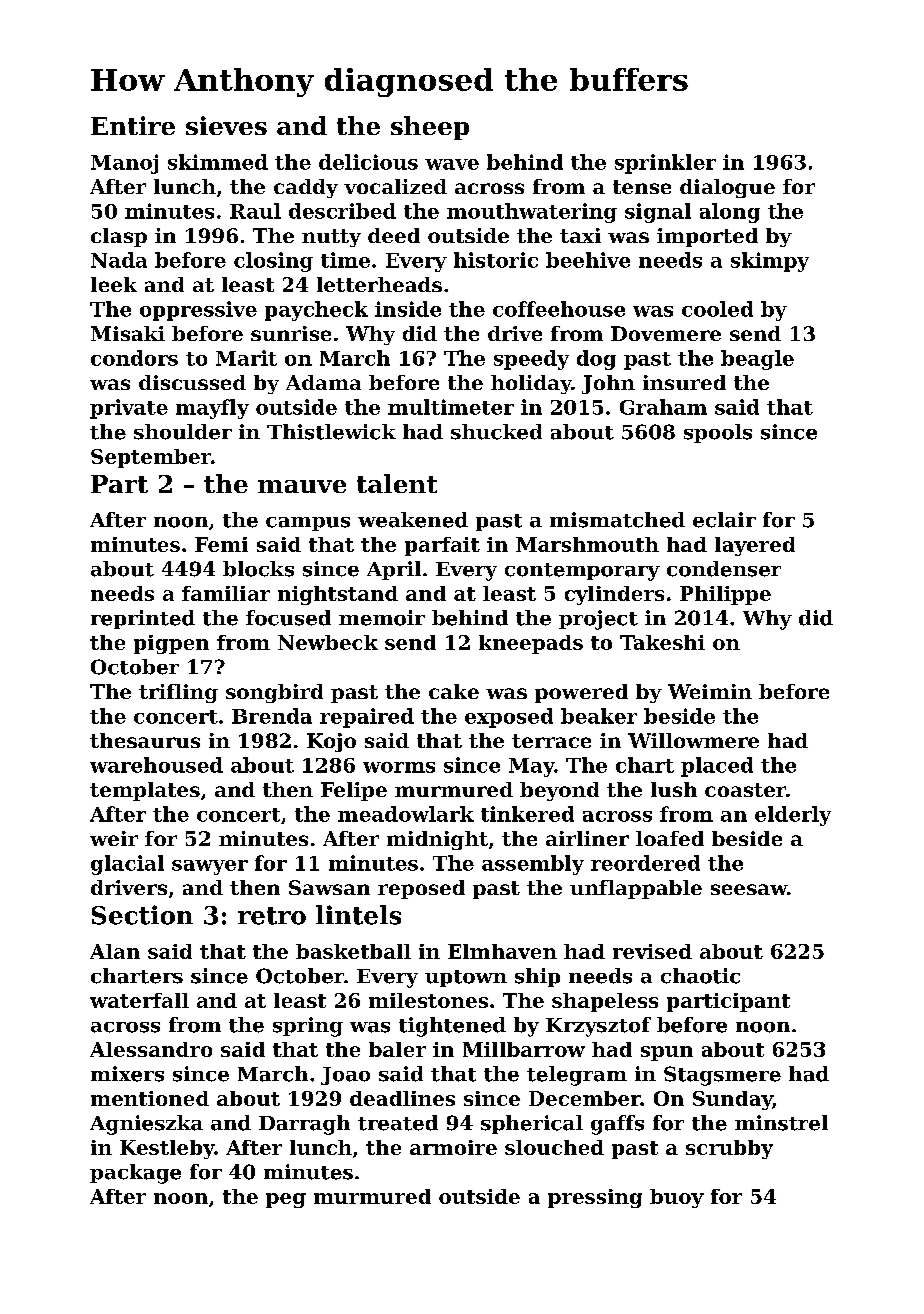 The image size is (924, 1314). I want to click on spools, so click(718, 433).
